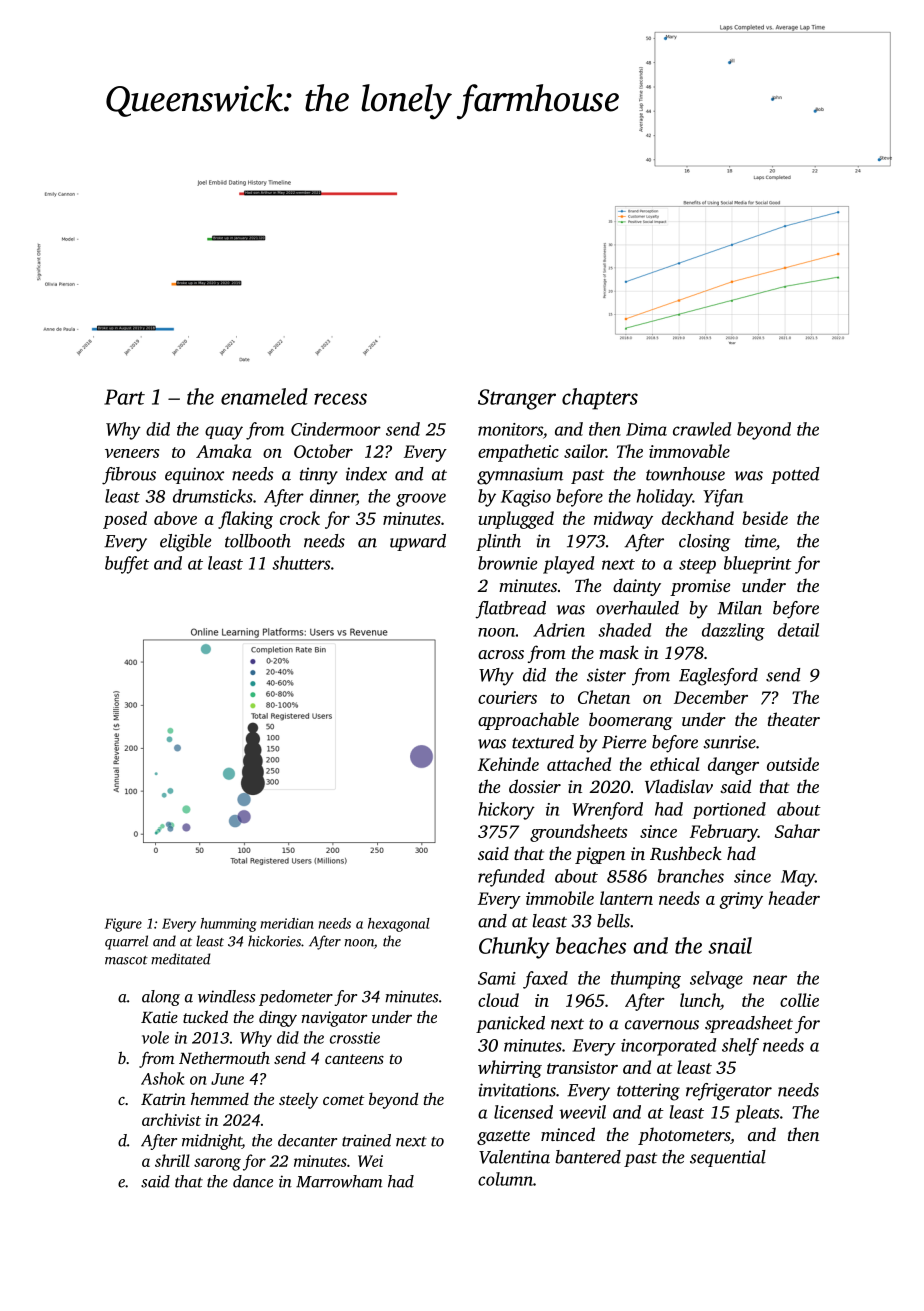 The width and height of the screenshot is (924, 1311). Describe the element at coordinates (194, 475) in the screenshot. I see `equinox` at that location.
